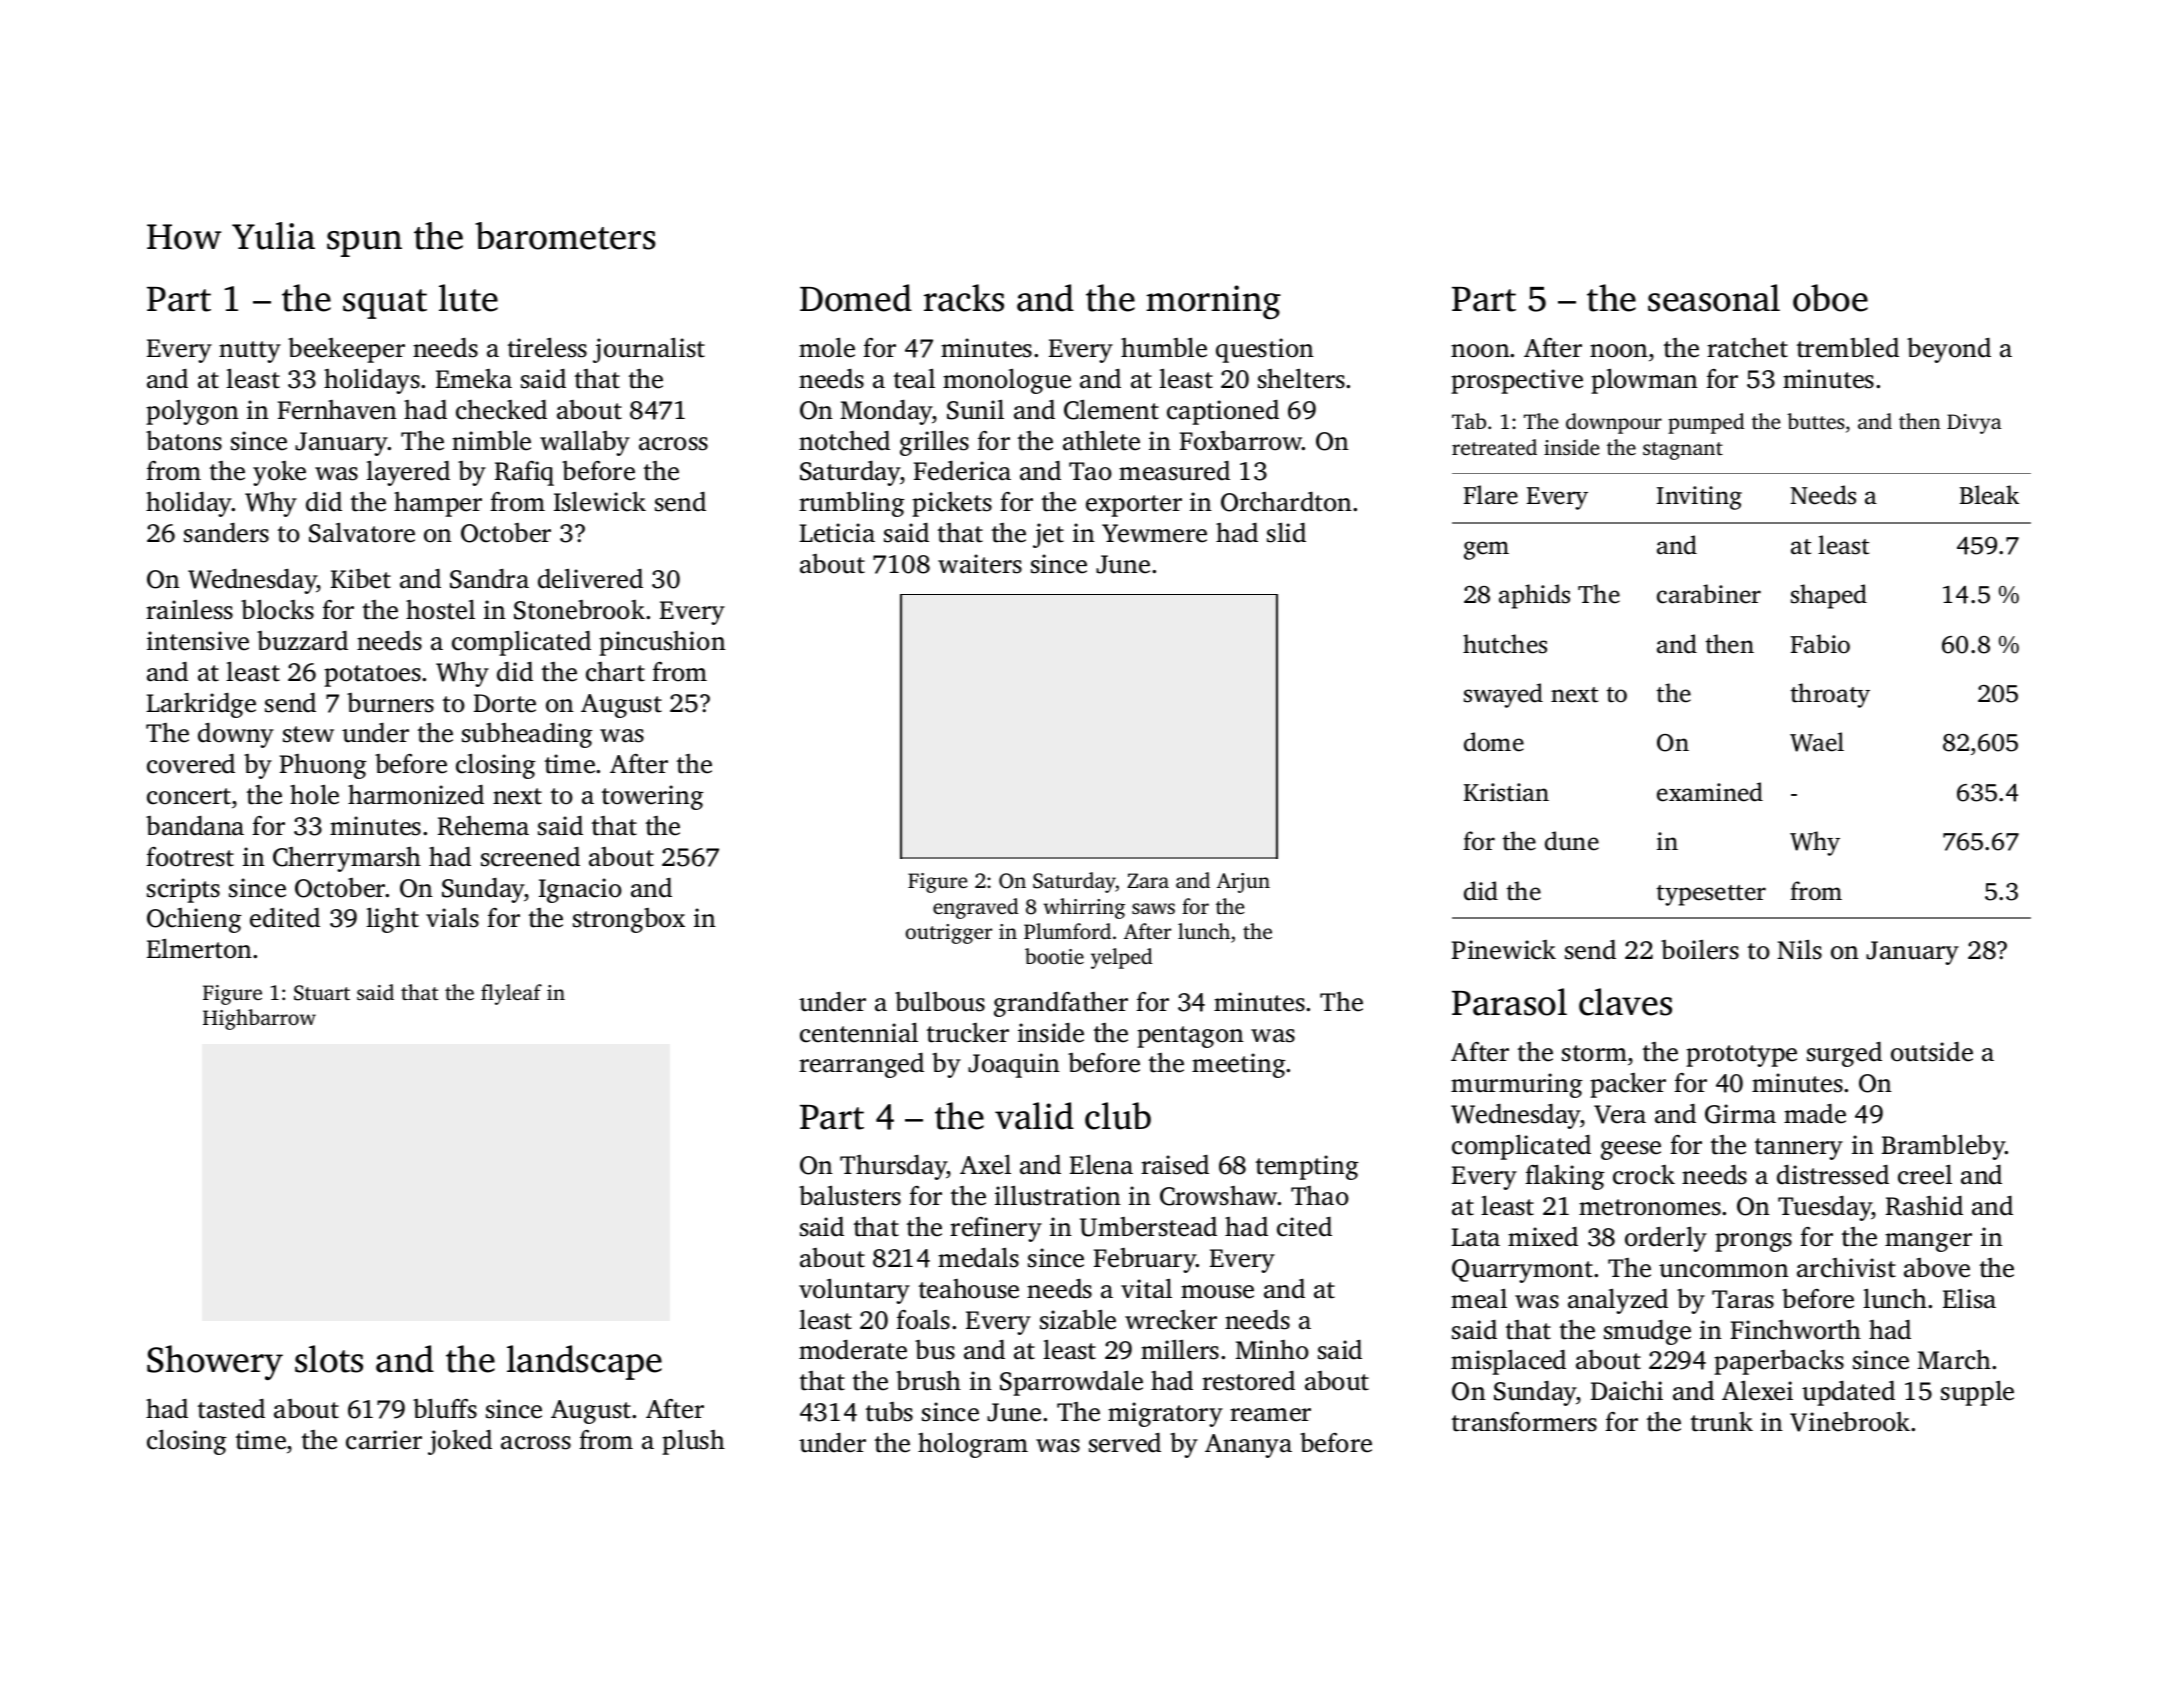 This page has height=1683, width=2178. I want to click on saws, so click(1153, 908).
